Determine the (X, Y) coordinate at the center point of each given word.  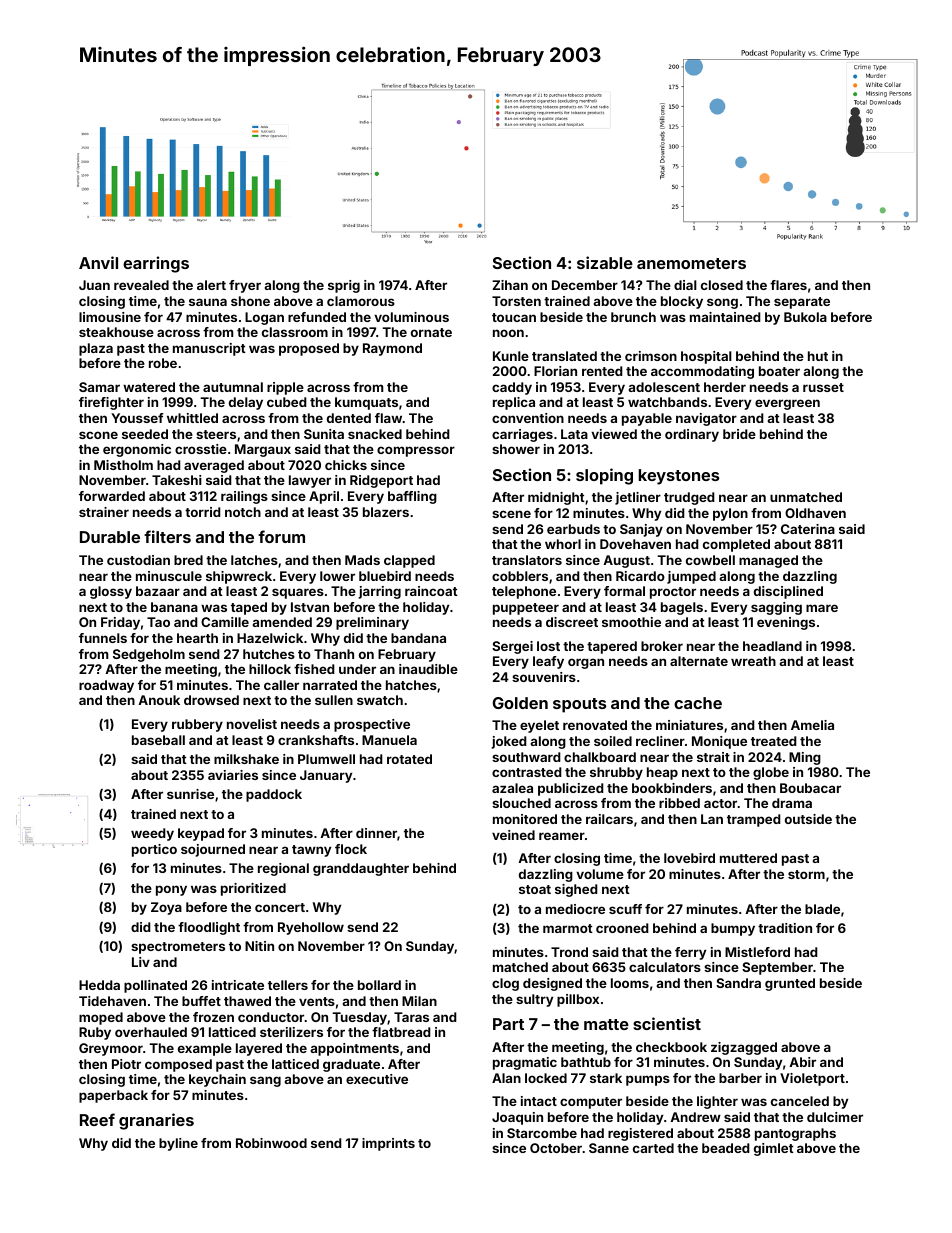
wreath (753, 661)
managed (768, 561)
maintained (725, 317)
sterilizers (291, 1032)
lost (548, 646)
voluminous (411, 317)
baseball (158, 740)
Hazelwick (270, 638)
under (357, 669)
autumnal (233, 387)
